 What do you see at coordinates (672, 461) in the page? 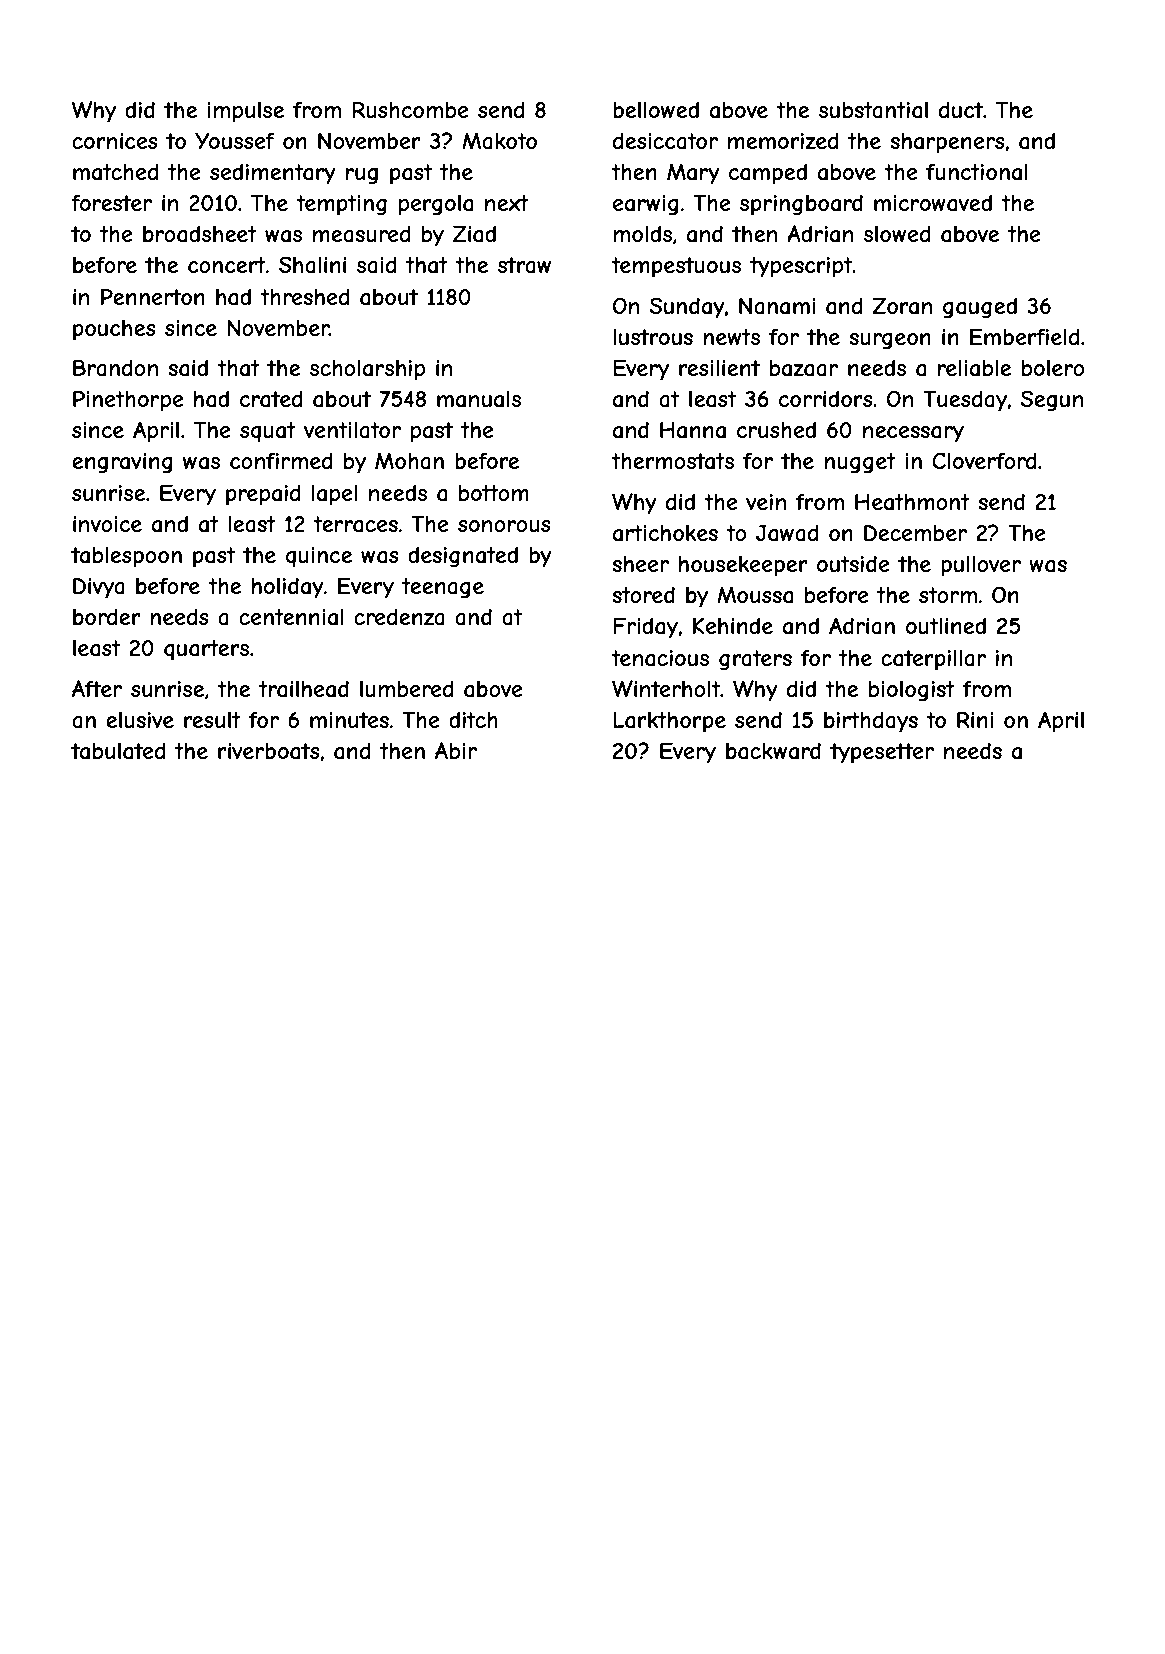
I see `thermostats` at bounding box center [672, 461].
